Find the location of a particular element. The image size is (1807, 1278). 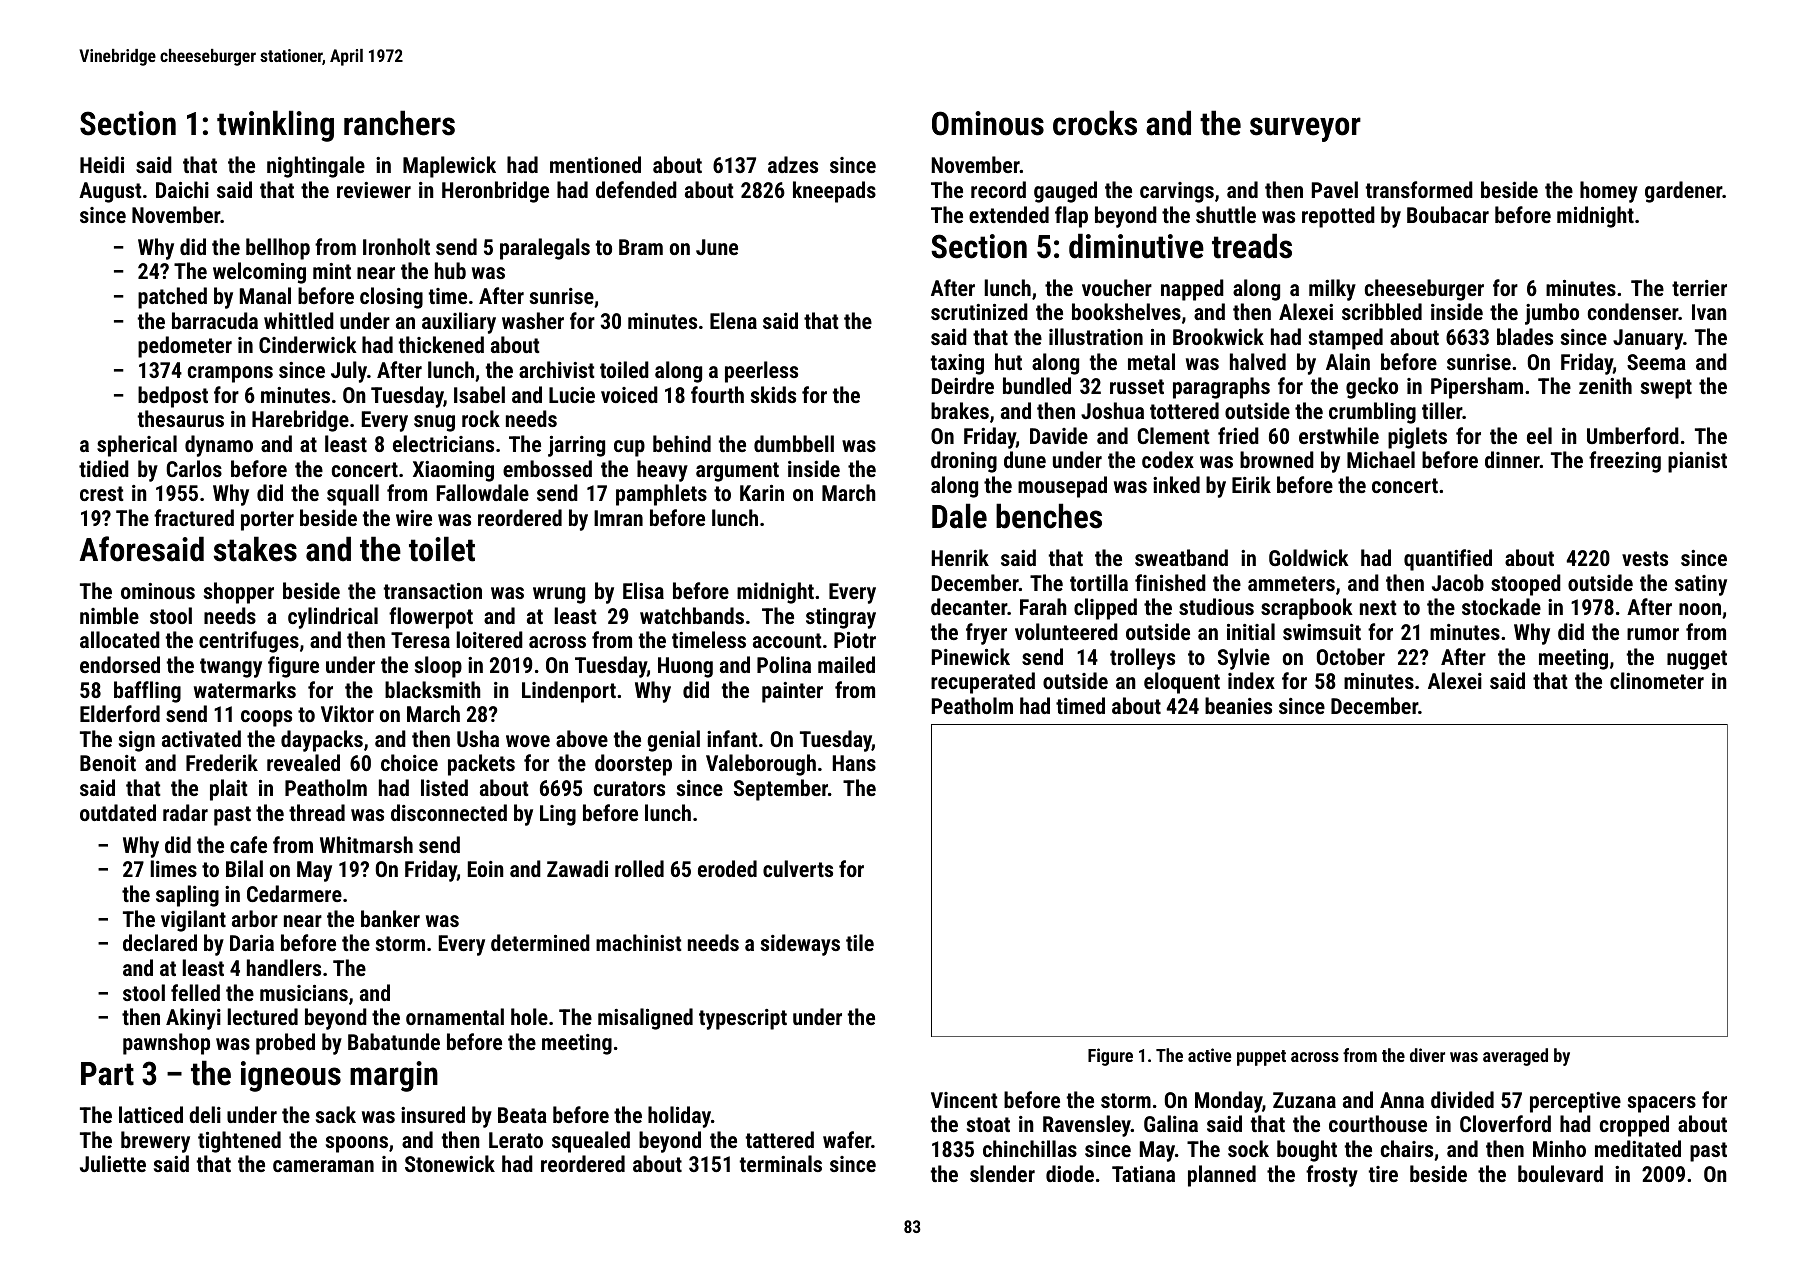

surveyor is located at coordinates (1305, 129).
